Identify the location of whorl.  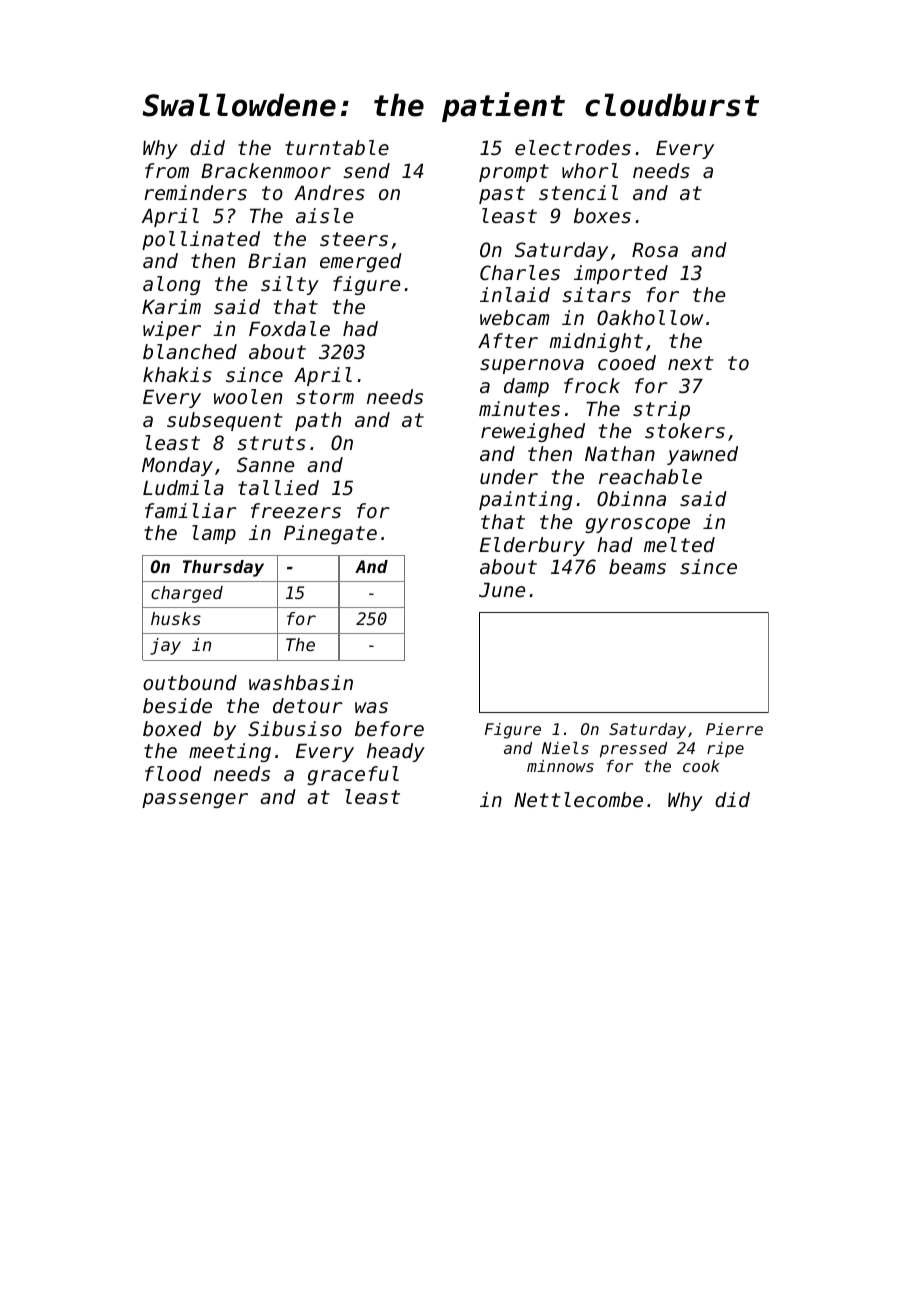
(590, 171).
